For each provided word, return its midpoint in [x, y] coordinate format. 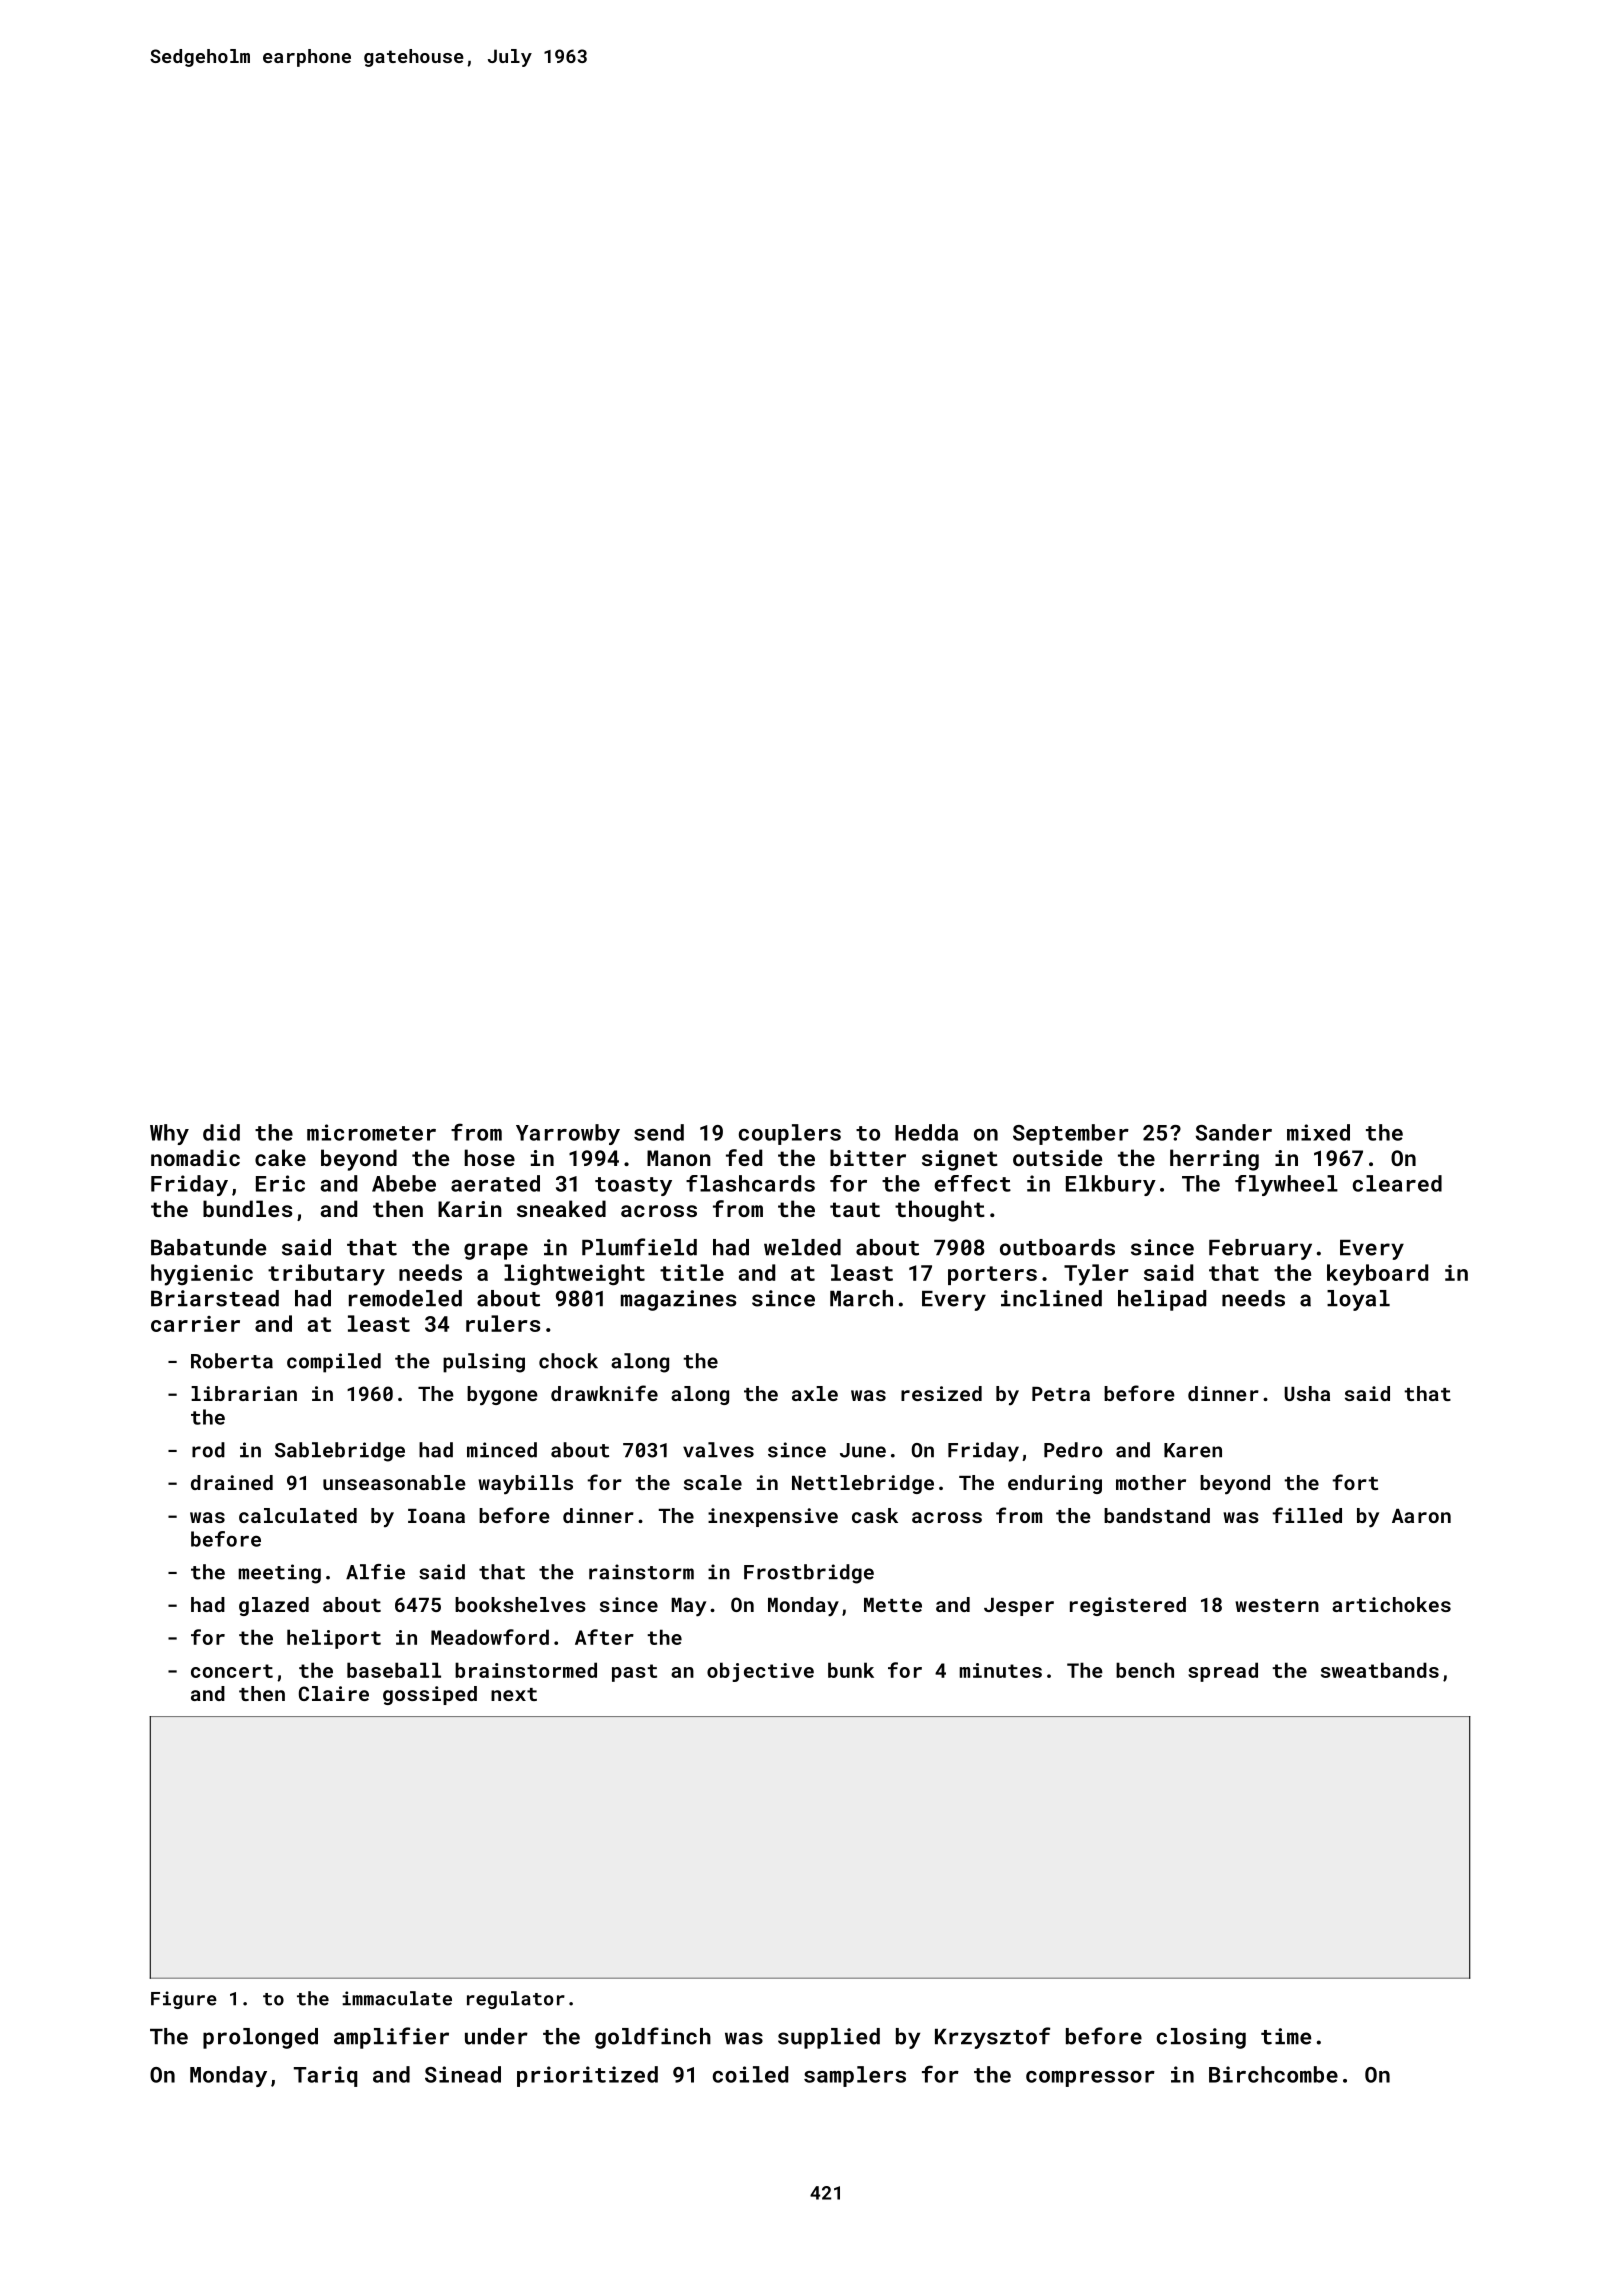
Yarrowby [568, 1134]
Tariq [325, 2076]
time [1286, 2036]
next [514, 1694]
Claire [334, 1693]
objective [760, 1672]
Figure [184, 2000]
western [1277, 1605]
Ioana [436, 1516]
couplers [790, 1134]
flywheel [1286, 1185]
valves [718, 1450]
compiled [334, 1363]
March [861, 1298]
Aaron [1421, 1516]
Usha [1307, 1393]
